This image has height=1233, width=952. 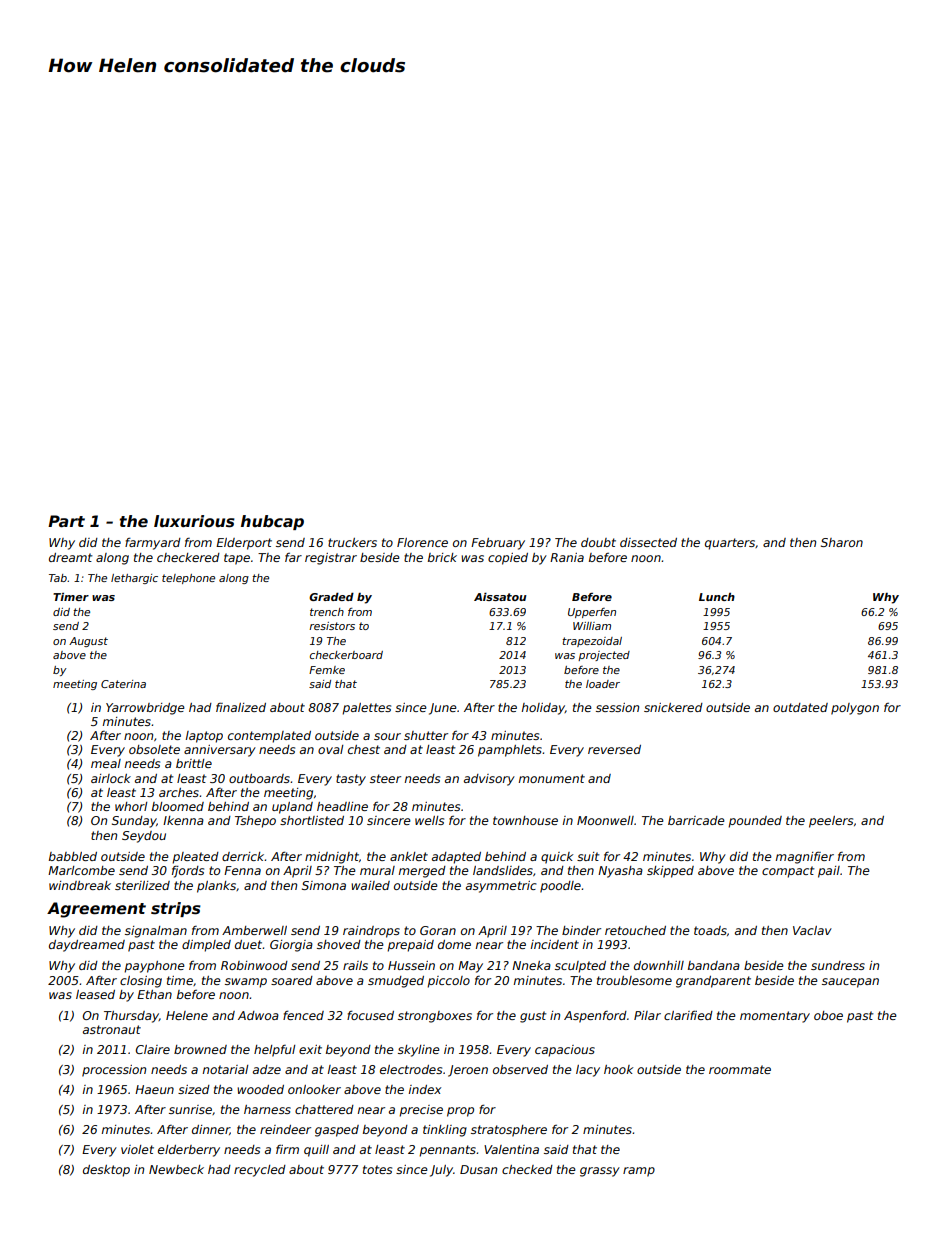 I want to click on desktop, so click(x=106, y=1171).
